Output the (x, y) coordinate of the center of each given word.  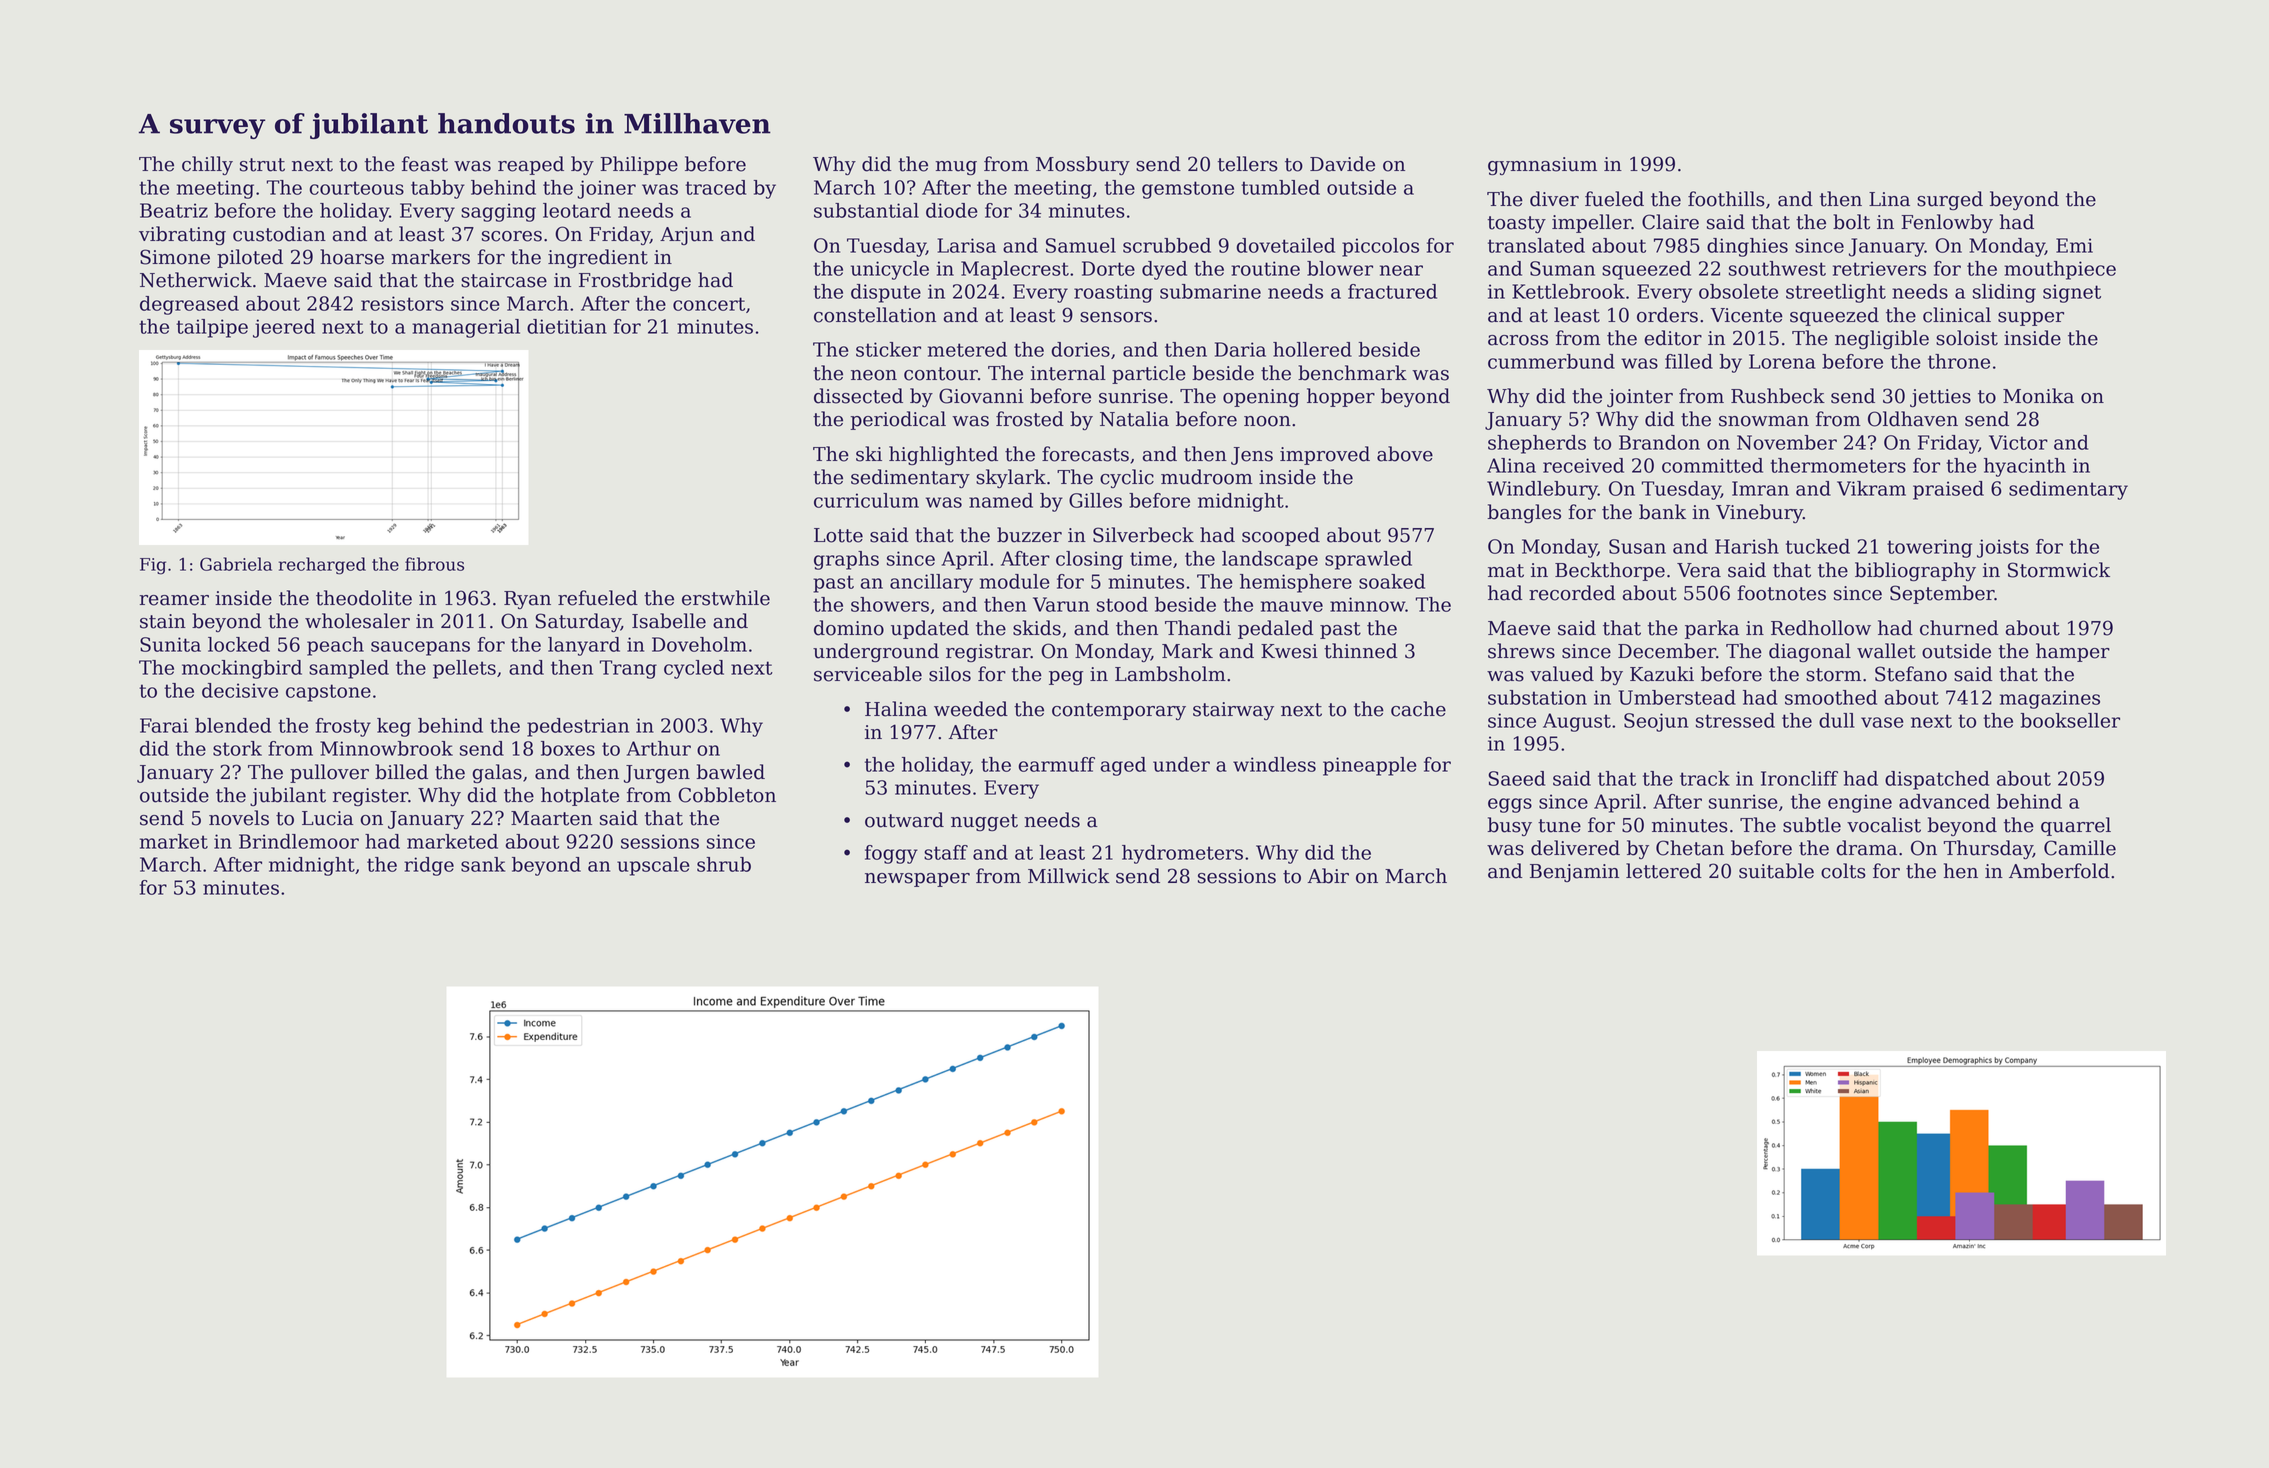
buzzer (1029, 535)
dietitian (567, 326)
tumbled (1280, 187)
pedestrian (578, 727)
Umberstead (1677, 697)
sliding (2004, 293)
